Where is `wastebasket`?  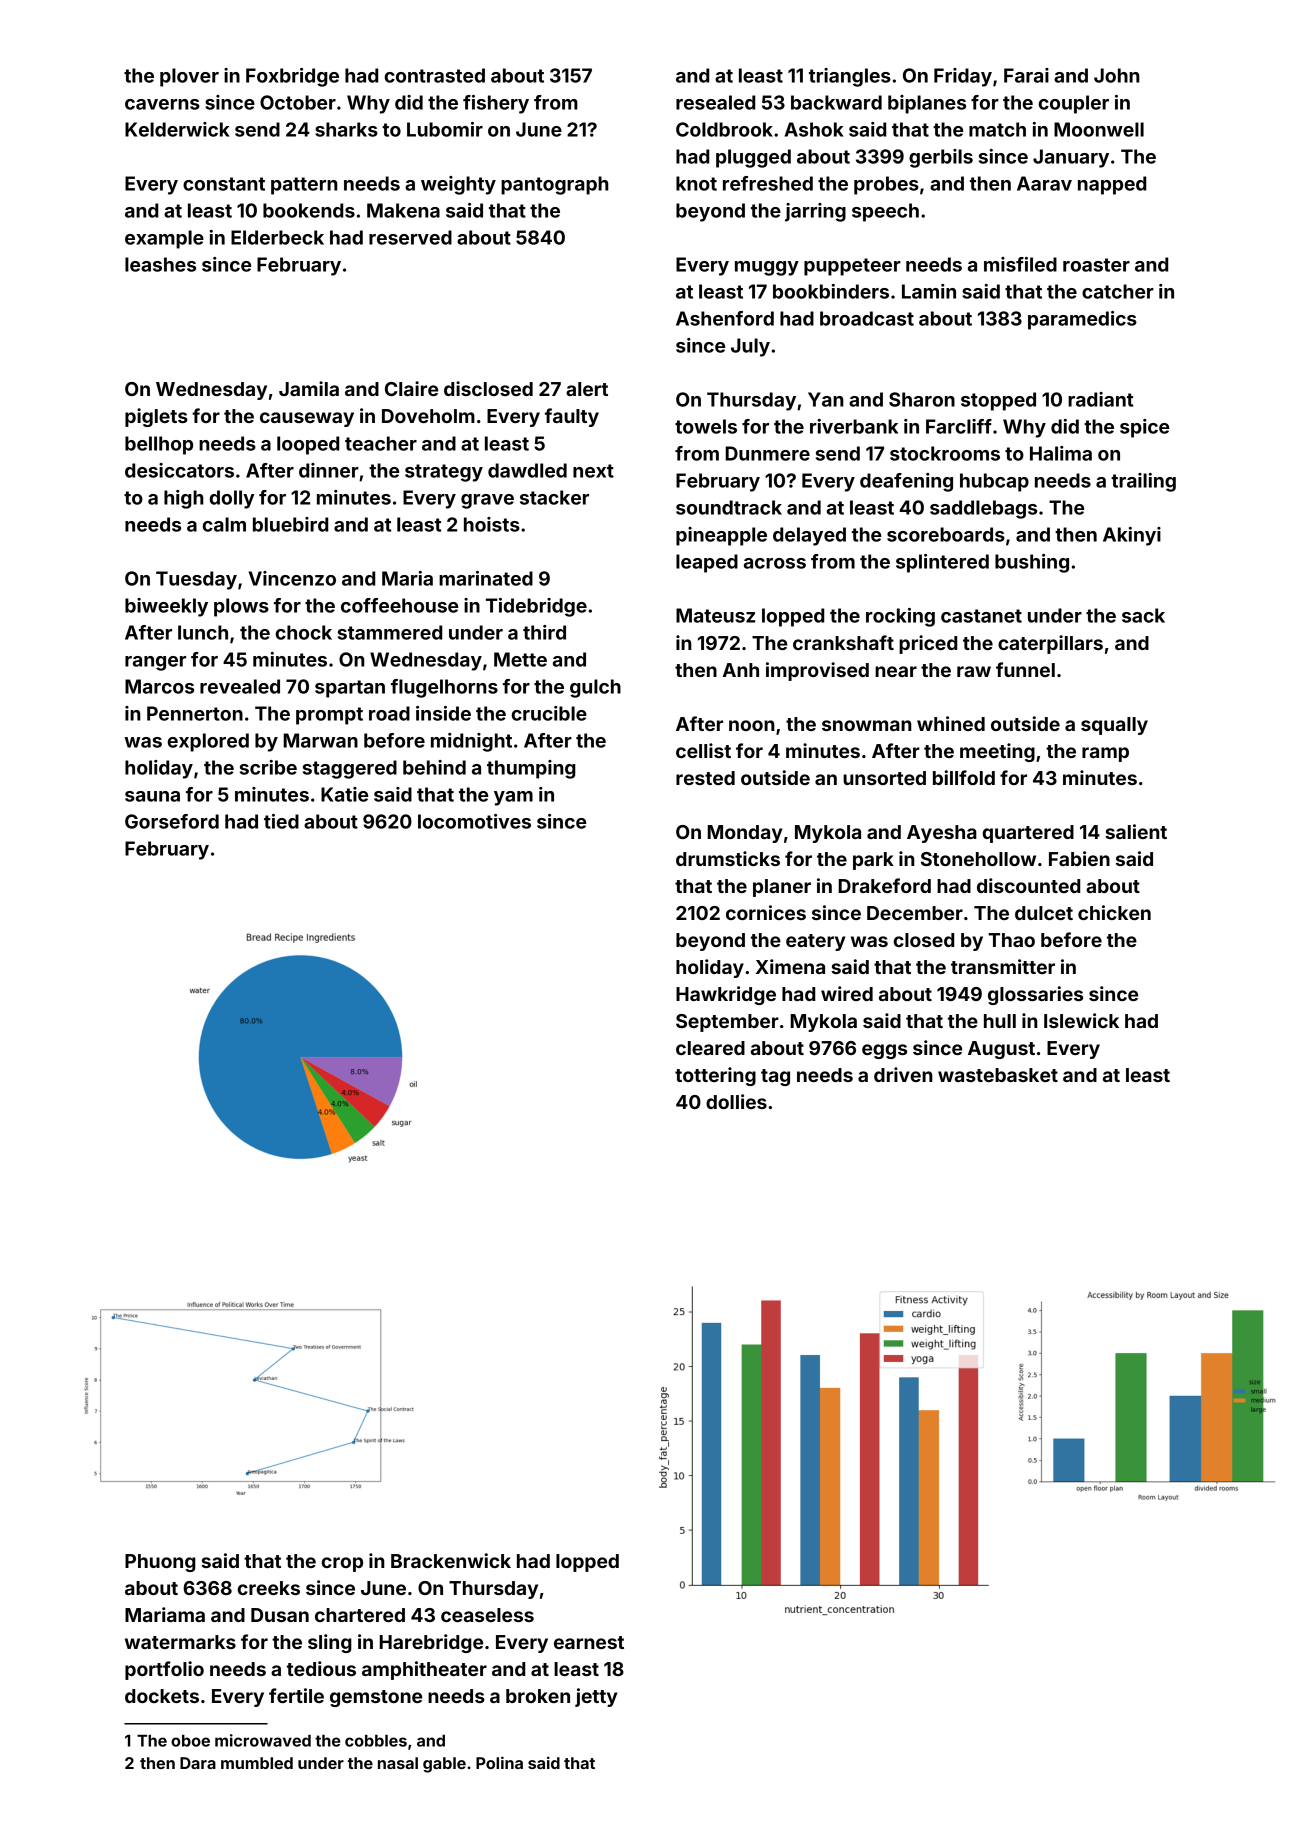 wastebasket is located at coordinates (998, 1075).
